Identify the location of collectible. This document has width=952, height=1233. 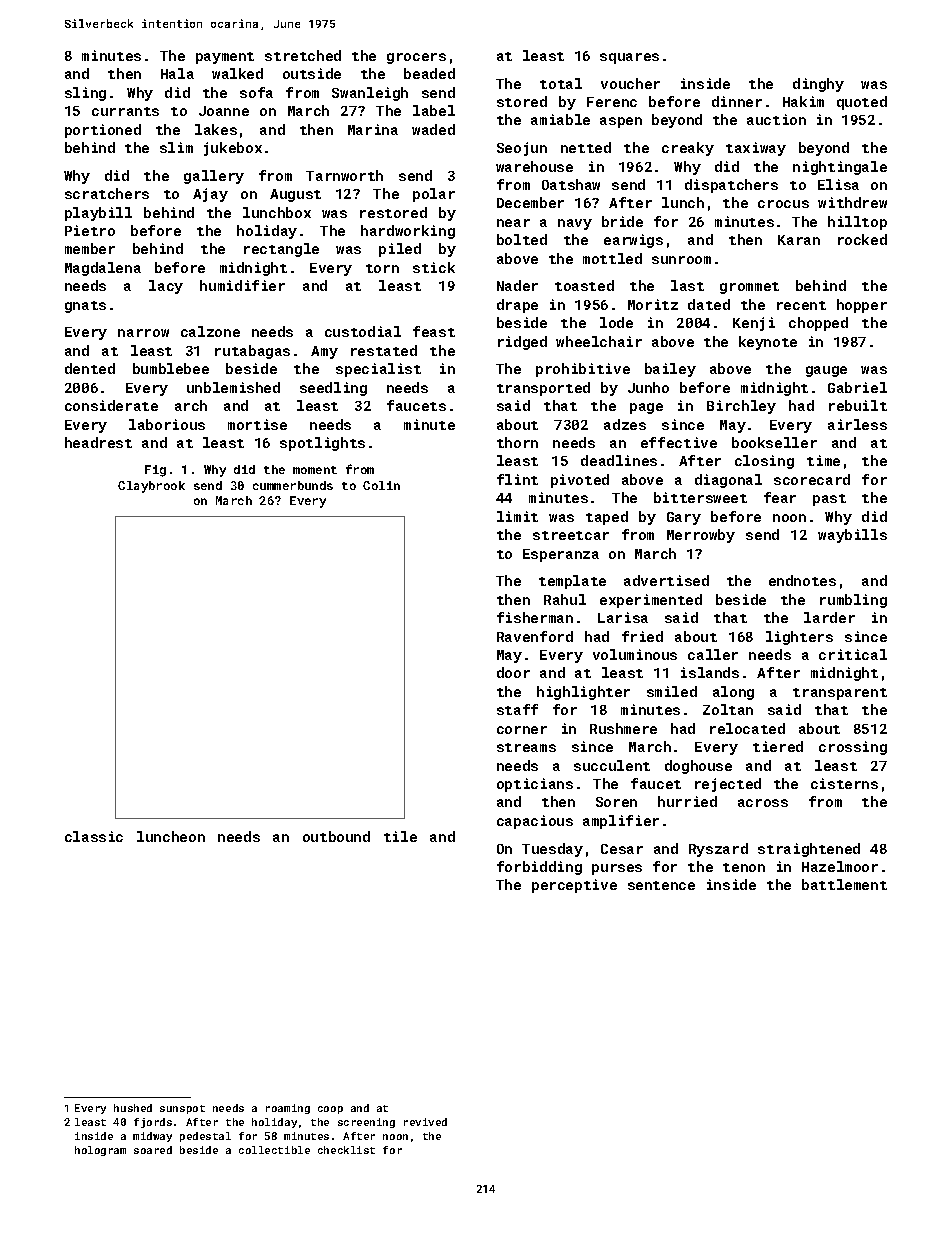
(274, 1150).
